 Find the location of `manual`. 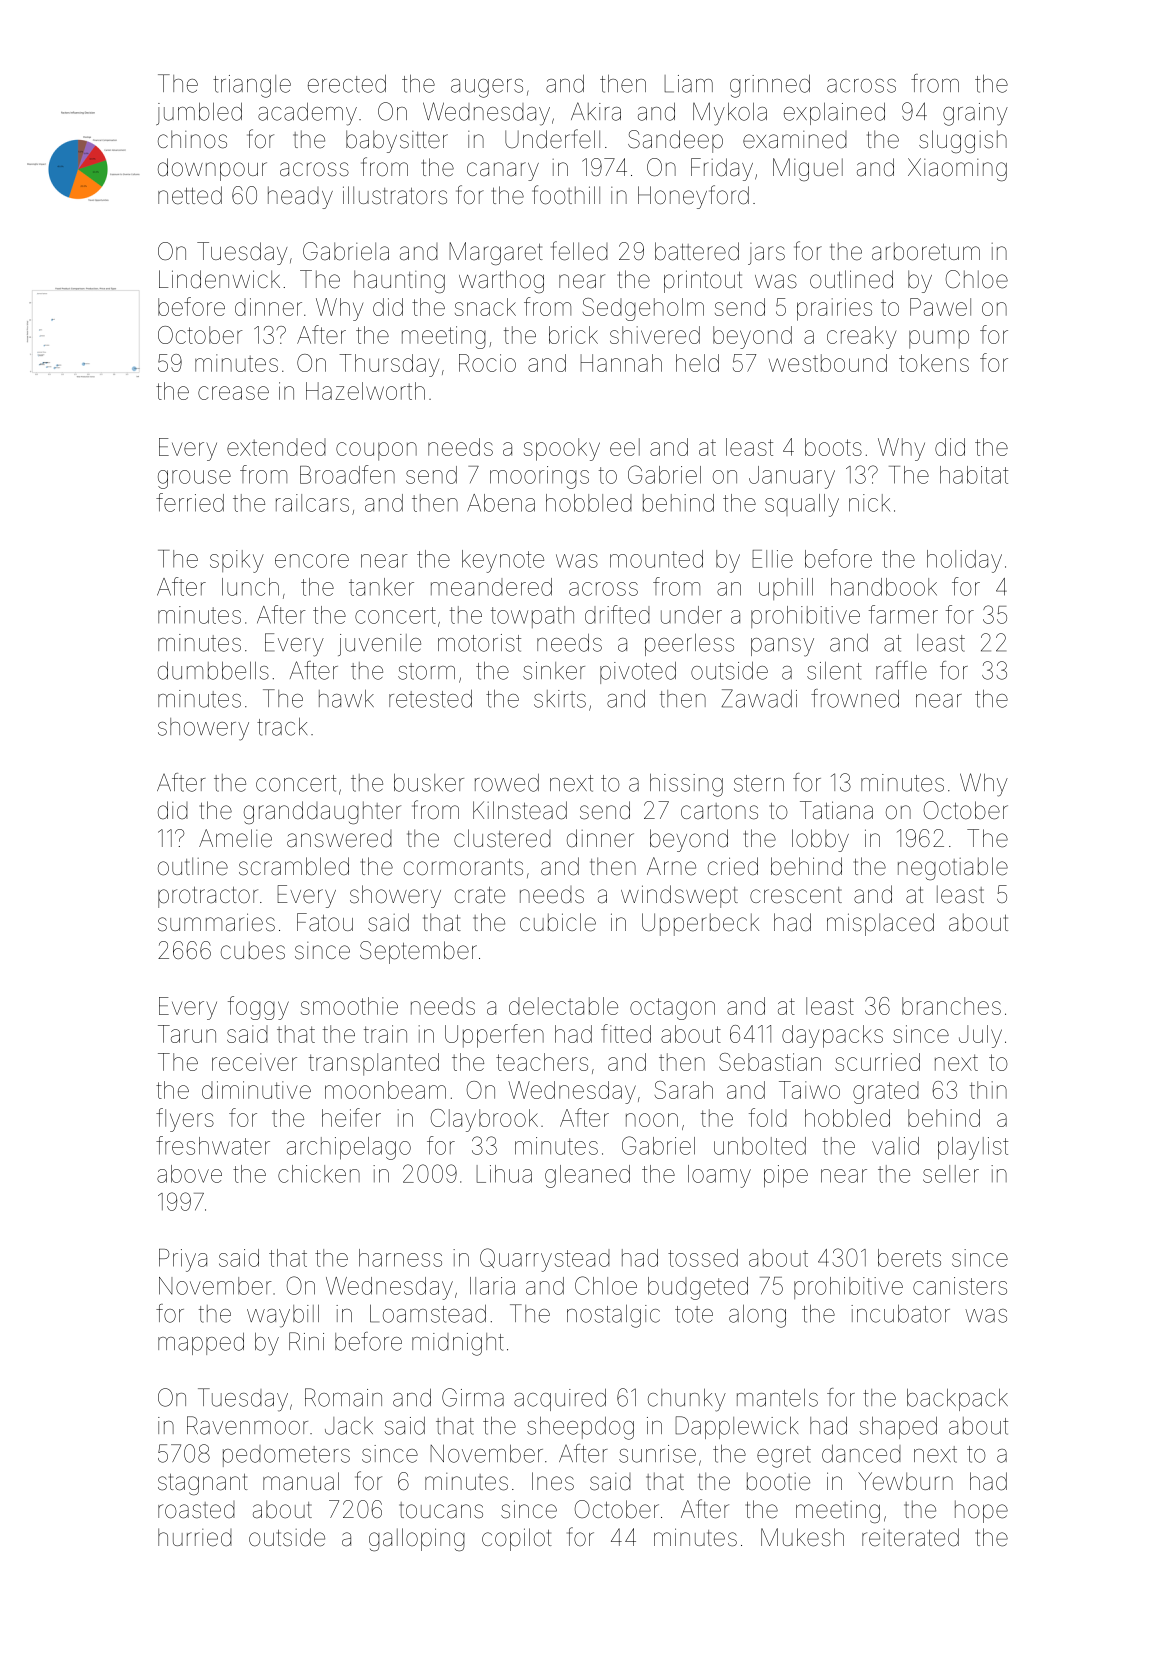

manual is located at coordinates (301, 1481).
